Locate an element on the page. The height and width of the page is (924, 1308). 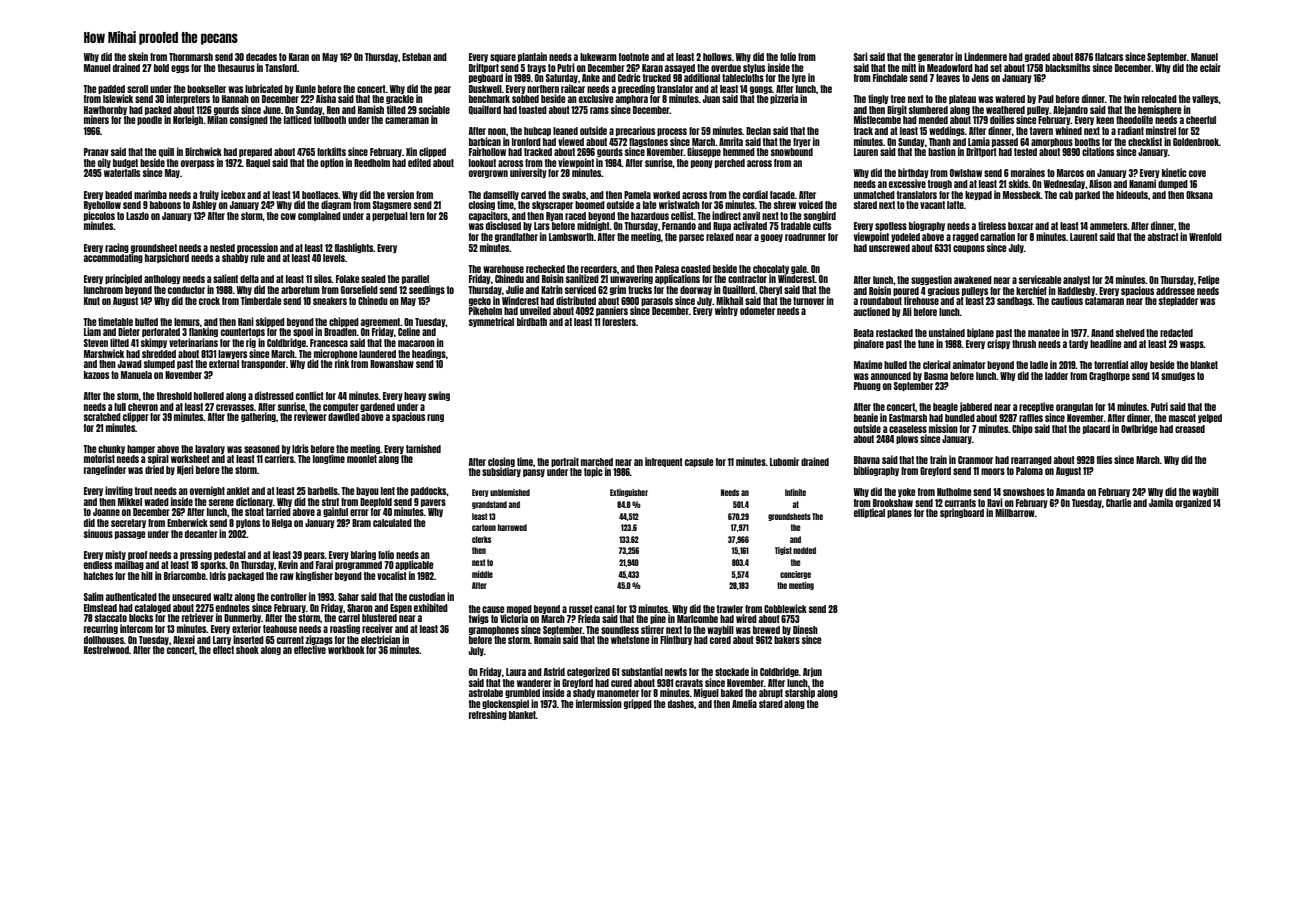
decades is located at coordinates (261, 57).
